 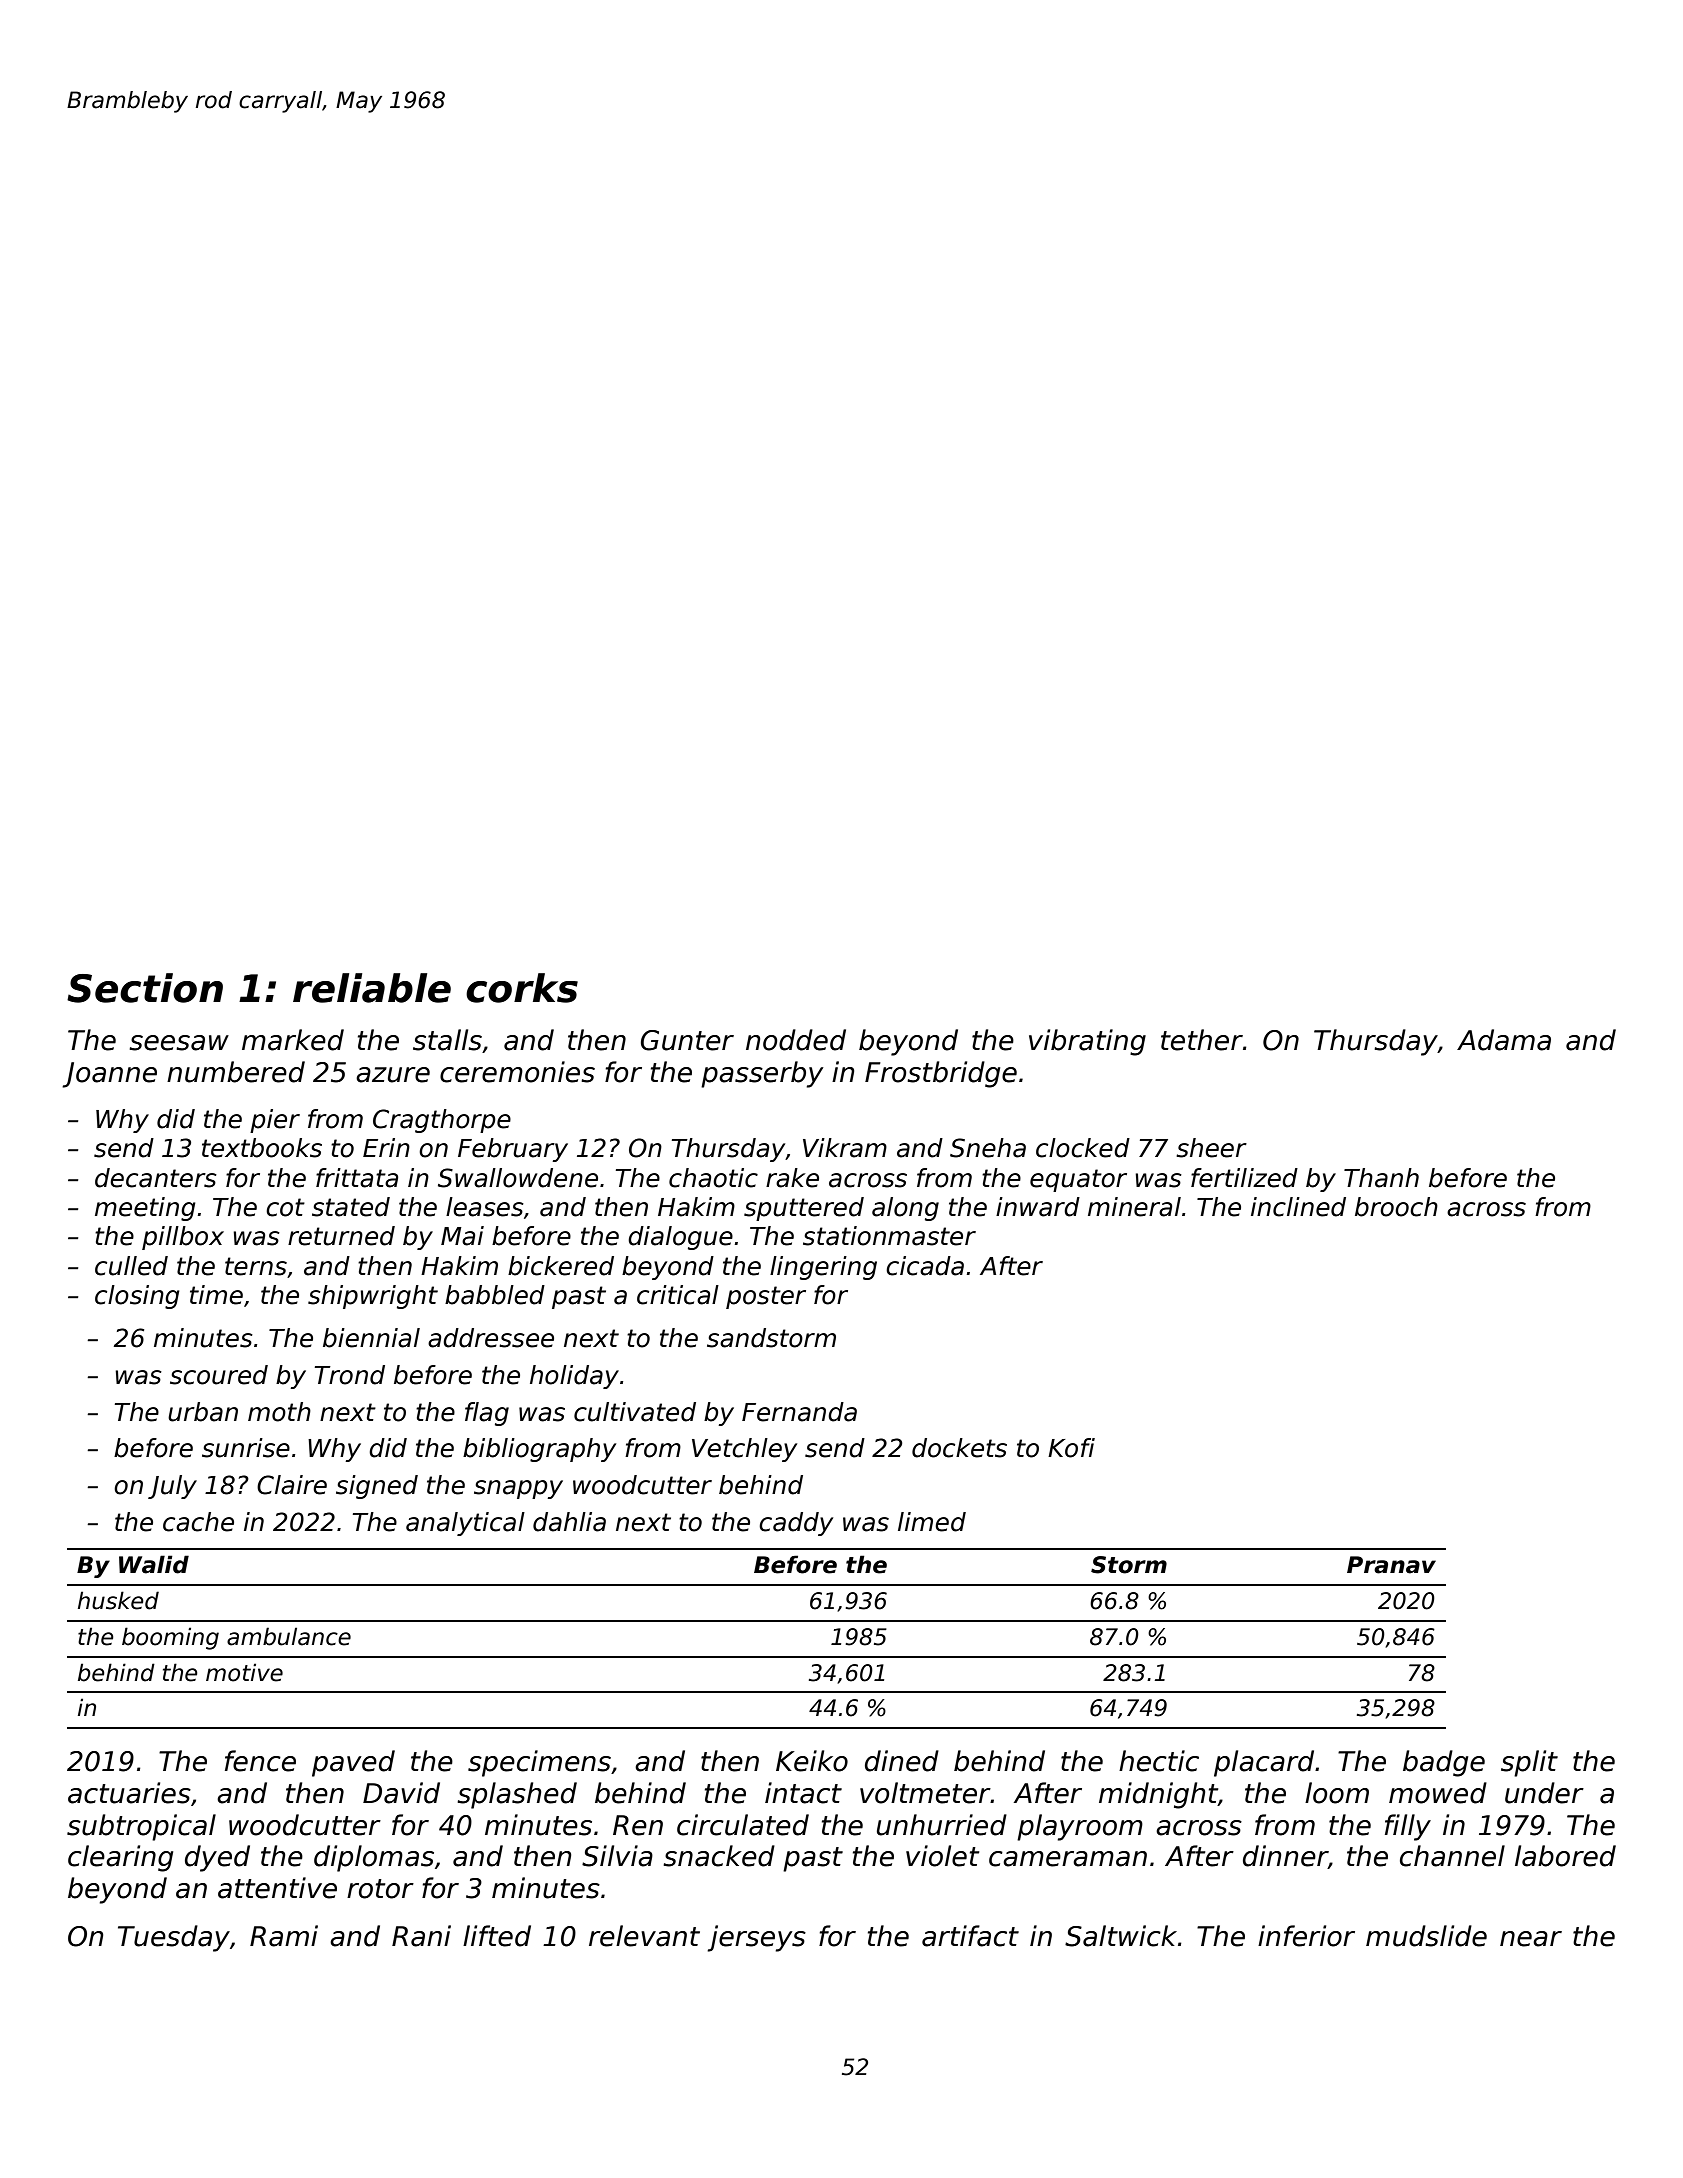 I want to click on Keiko, so click(x=812, y=1761).
